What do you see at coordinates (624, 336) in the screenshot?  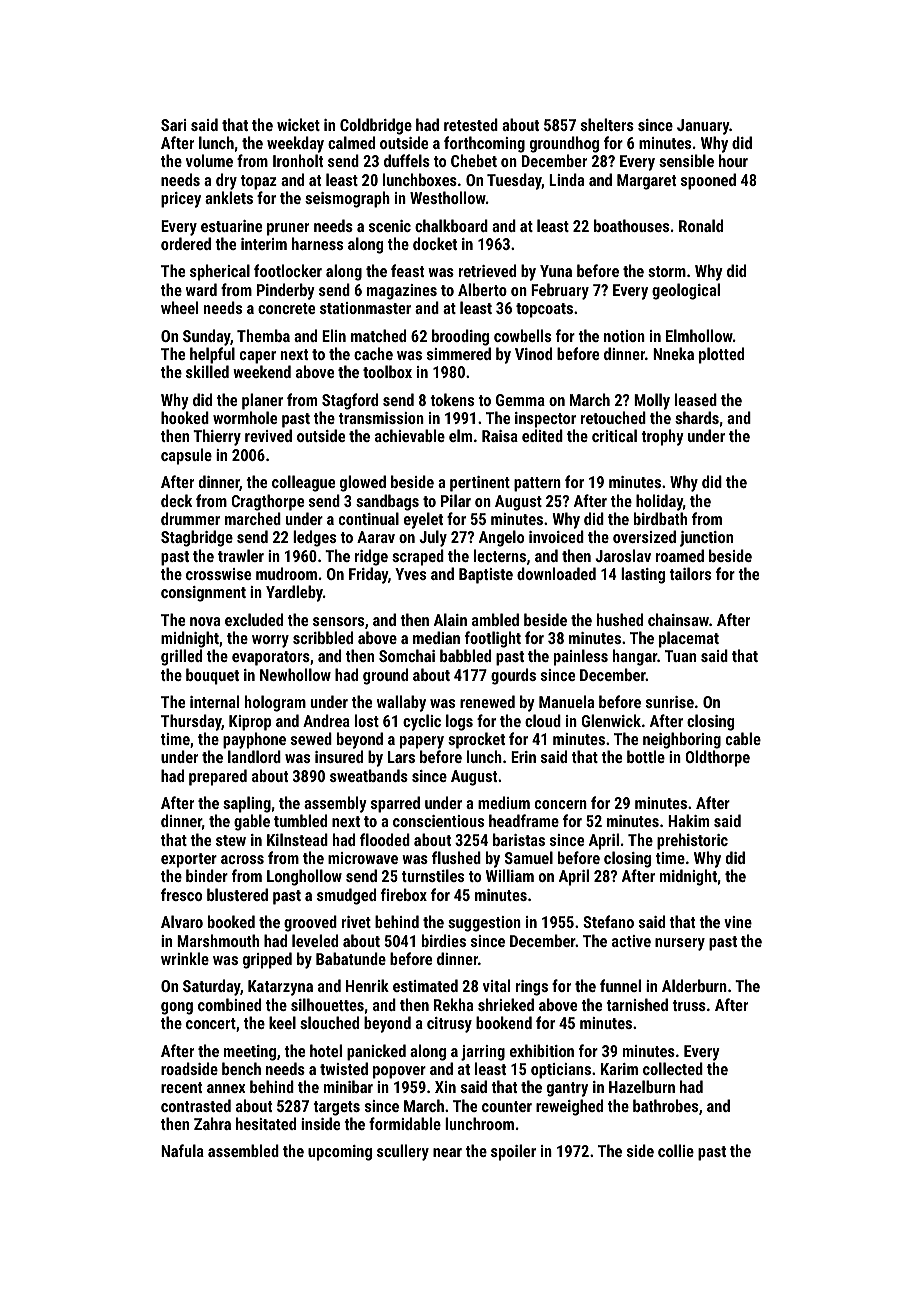 I see `notion` at bounding box center [624, 336].
